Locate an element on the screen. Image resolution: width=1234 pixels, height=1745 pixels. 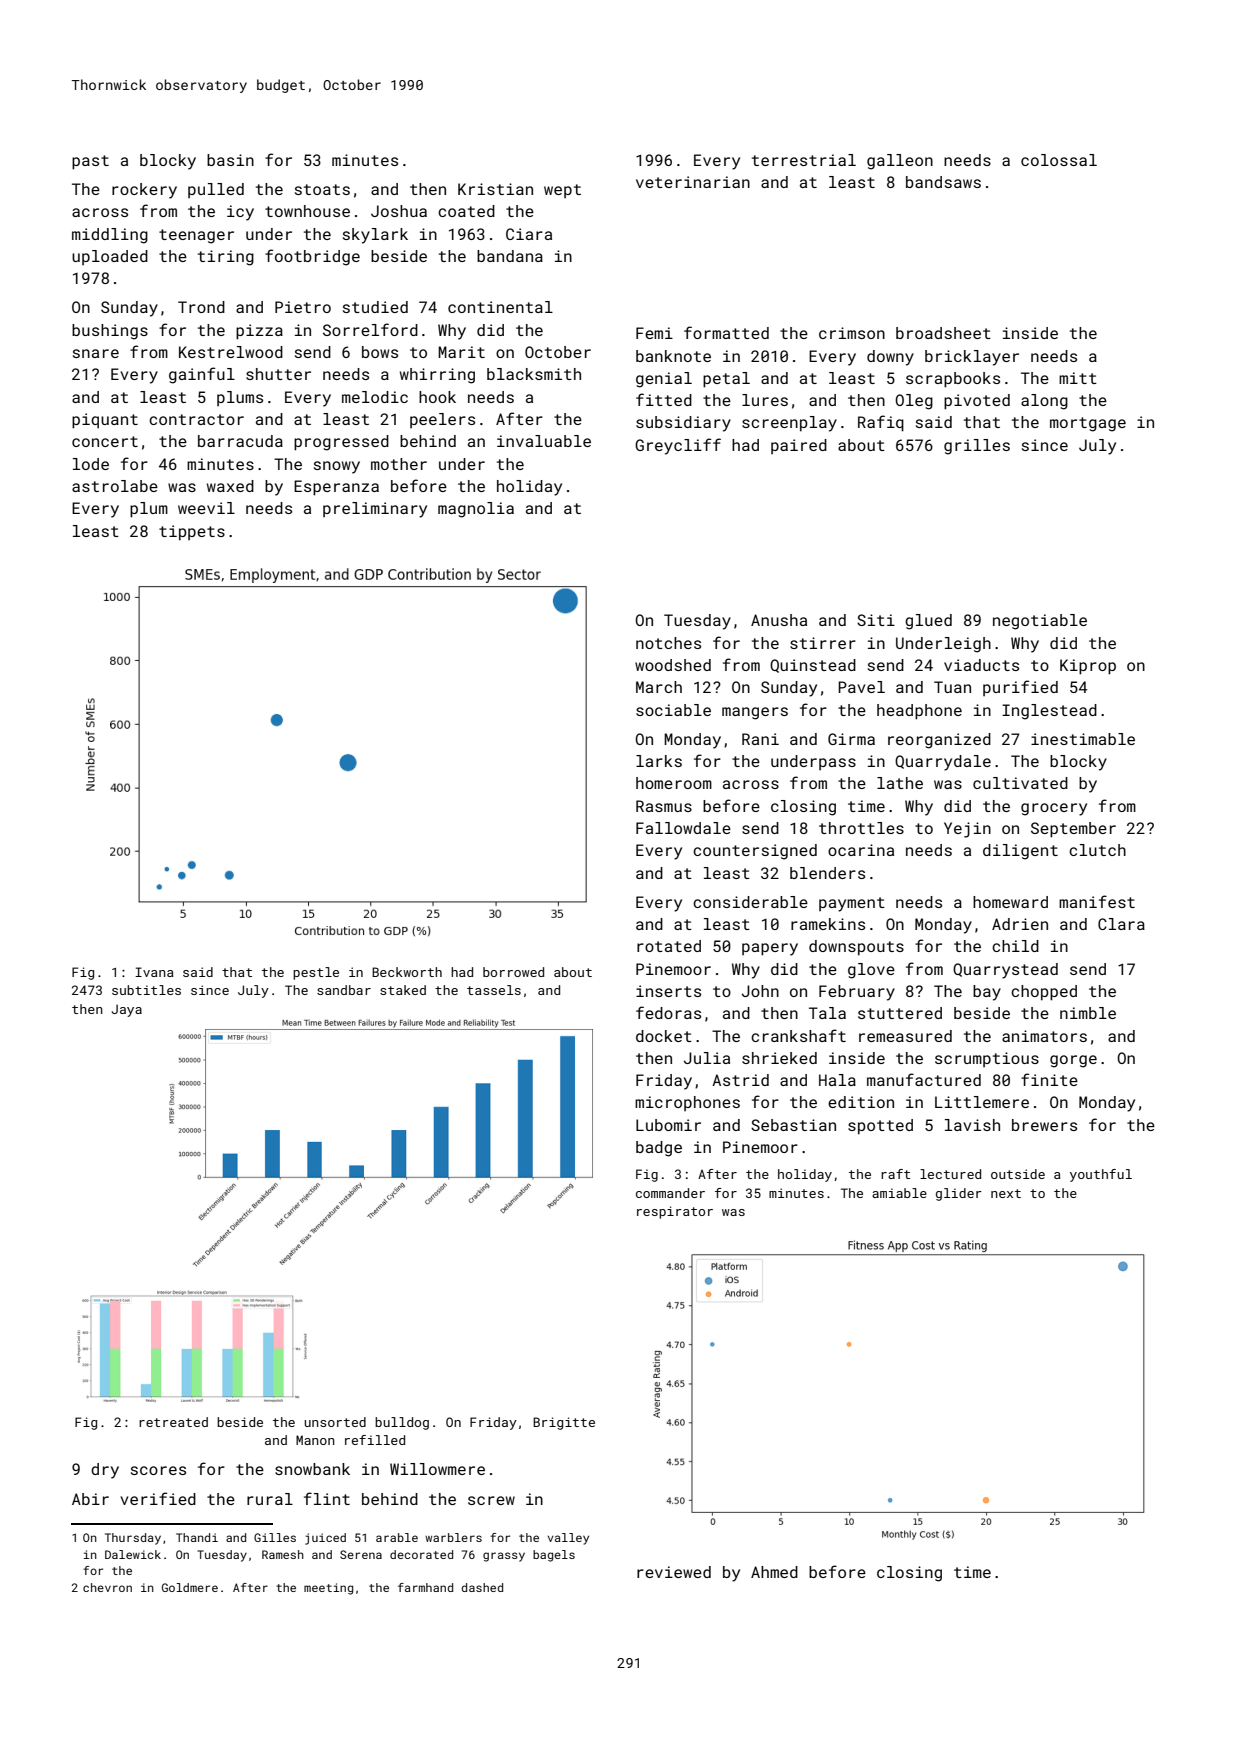
next is located at coordinates (1006, 1193).
